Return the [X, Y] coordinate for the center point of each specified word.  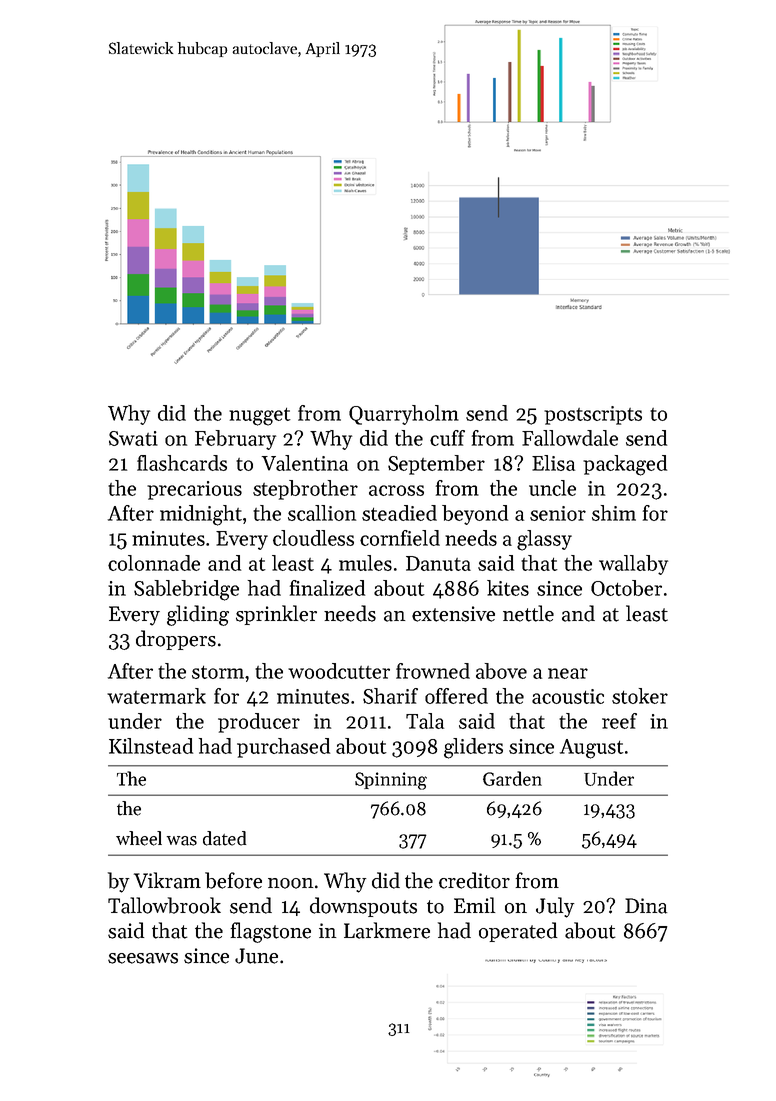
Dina [646, 906]
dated [224, 838]
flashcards [182, 463]
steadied [399, 513]
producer [259, 723]
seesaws [143, 958]
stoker [640, 696]
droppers [176, 640]
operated [518, 932]
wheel [139, 838]
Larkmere [387, 930]
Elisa [553, 463]
